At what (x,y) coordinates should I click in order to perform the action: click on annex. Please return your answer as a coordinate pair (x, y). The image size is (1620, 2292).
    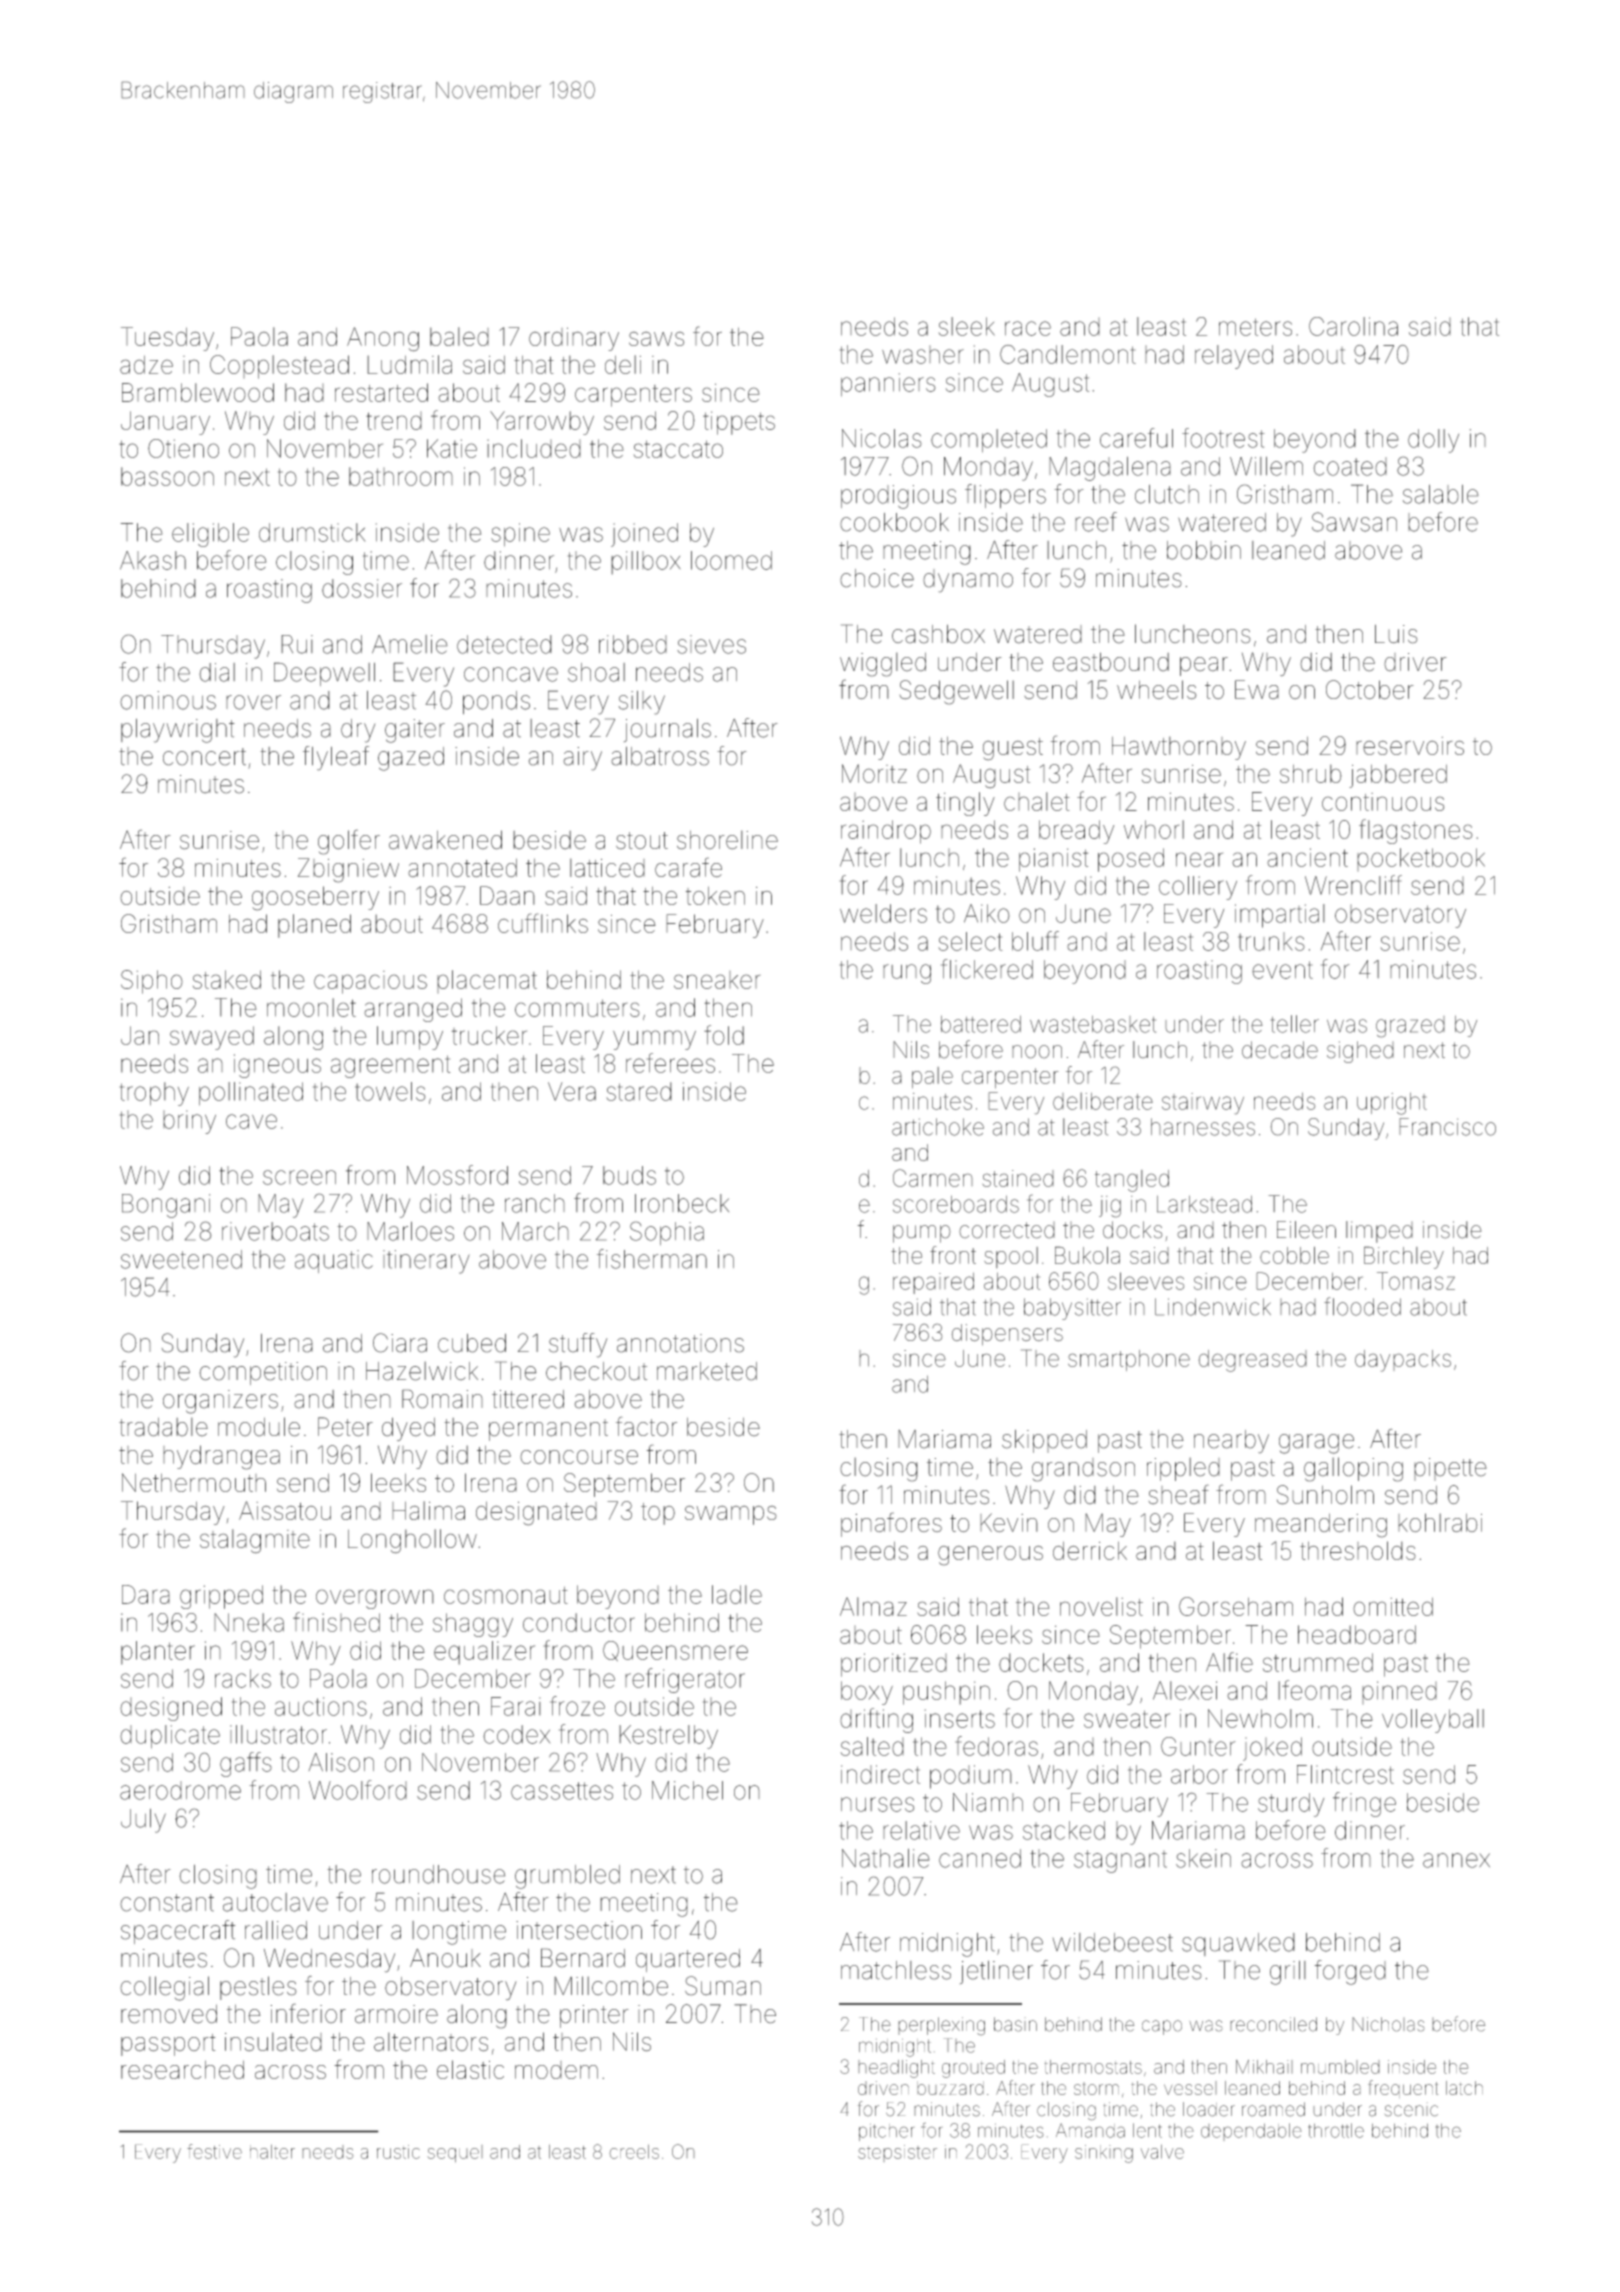
    Looking at the image, I should click on (1456, 1860).
